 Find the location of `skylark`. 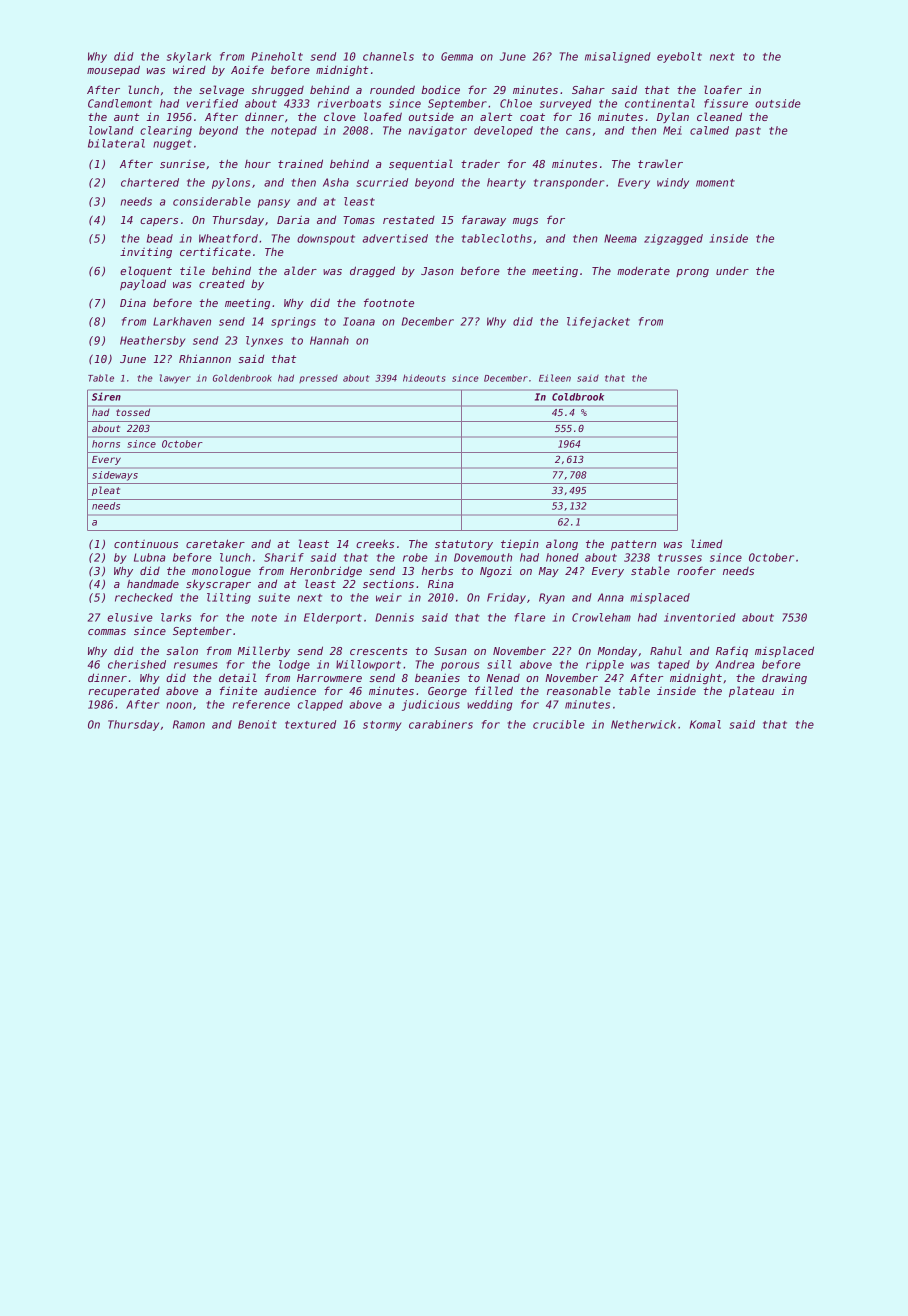

skylark is located at coordinates (189, 57).
